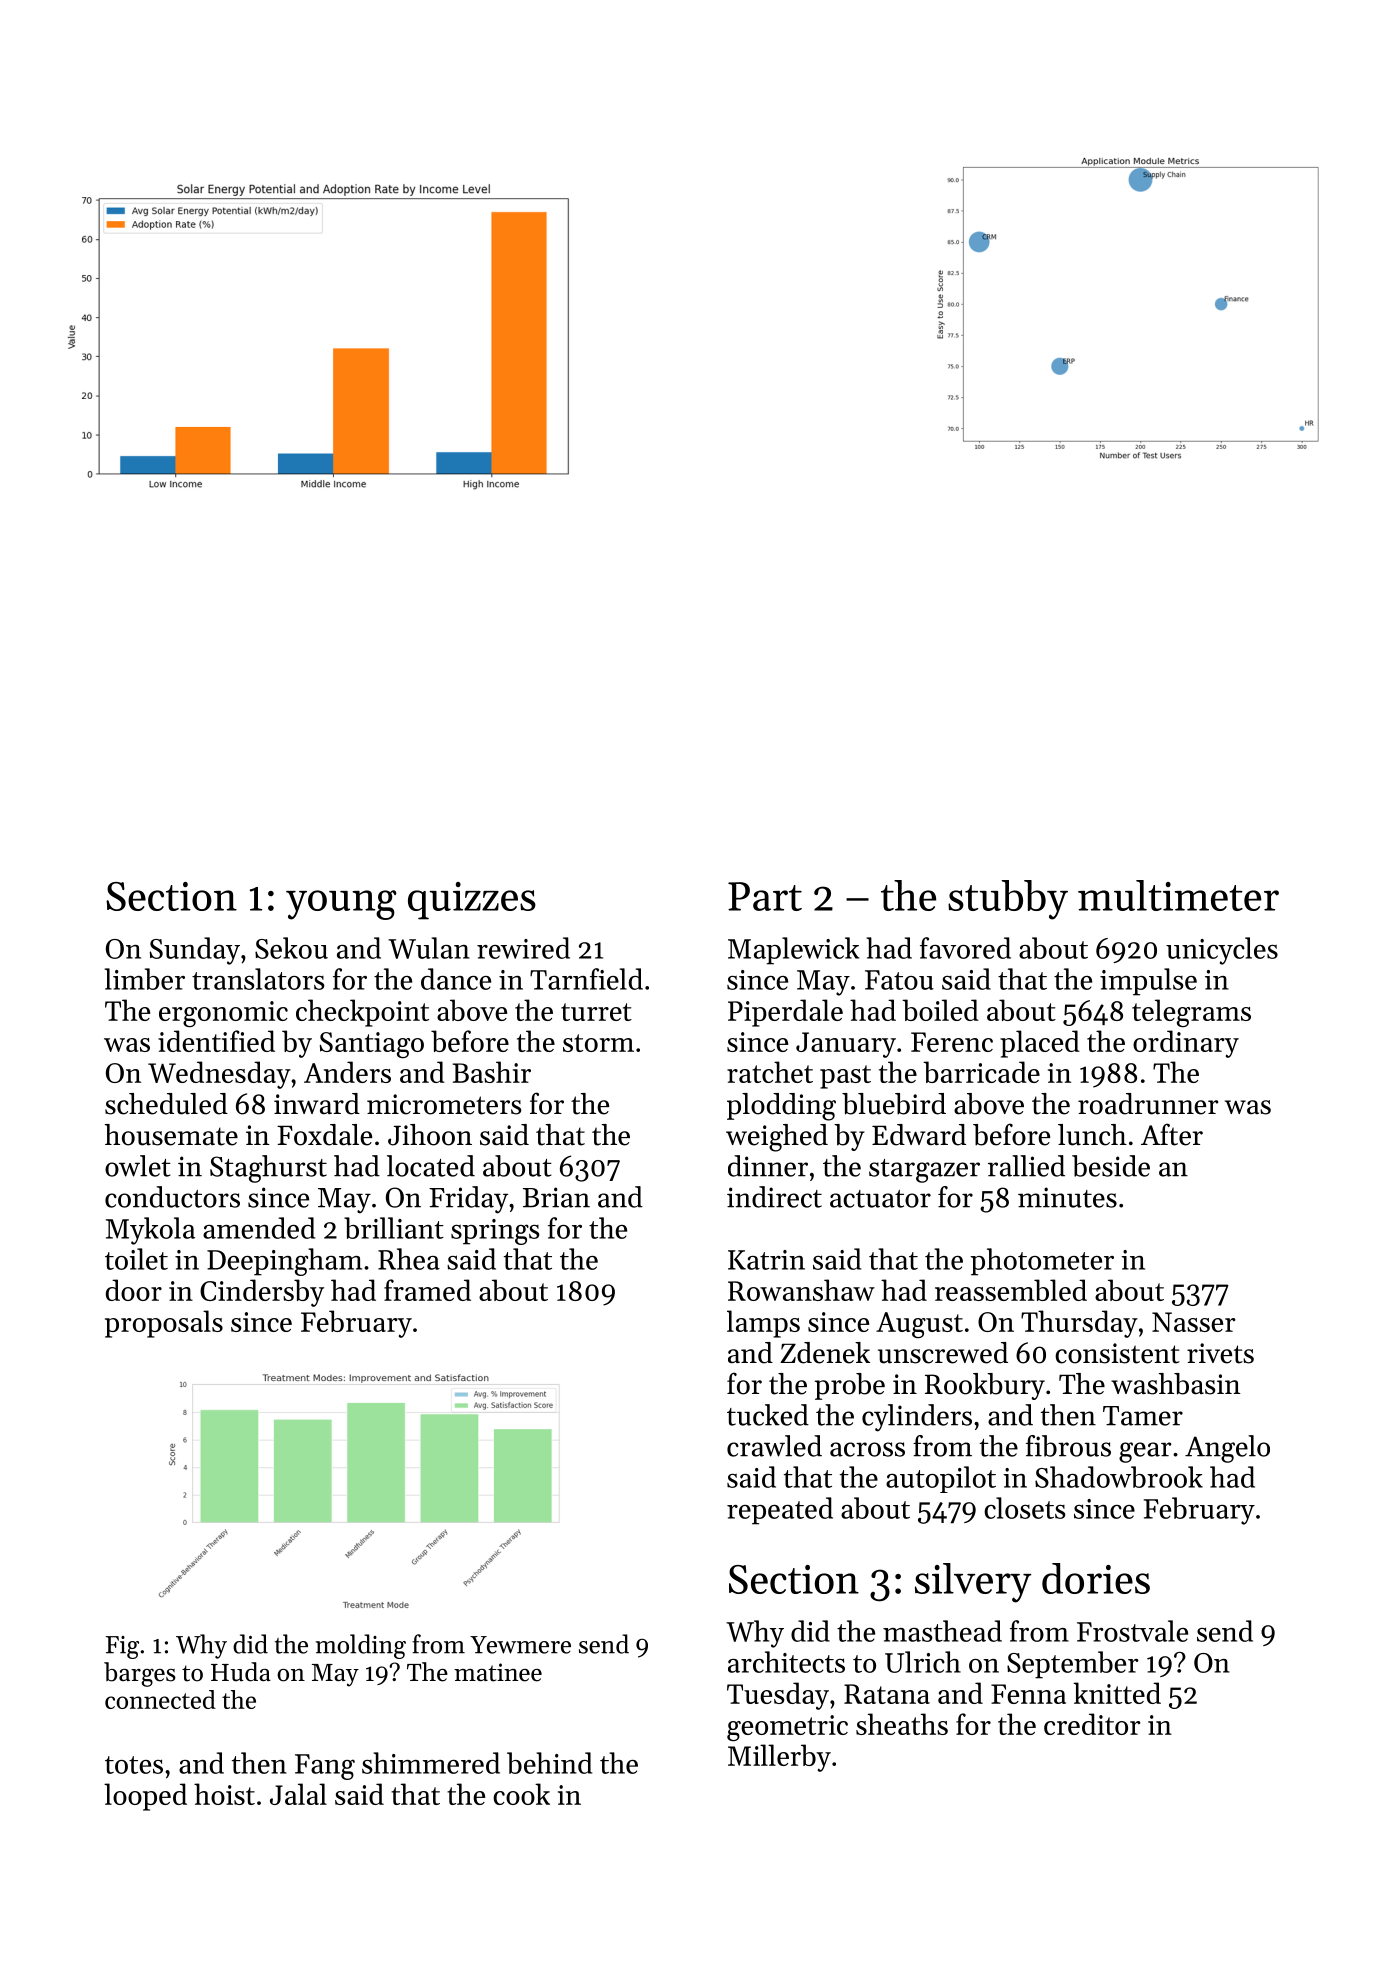 This screenshot has height=1969, width=1386. What do you see at coordinates (134, 1765) in the screenshot?
I see `totes` at bounding box center [134, 1765].
